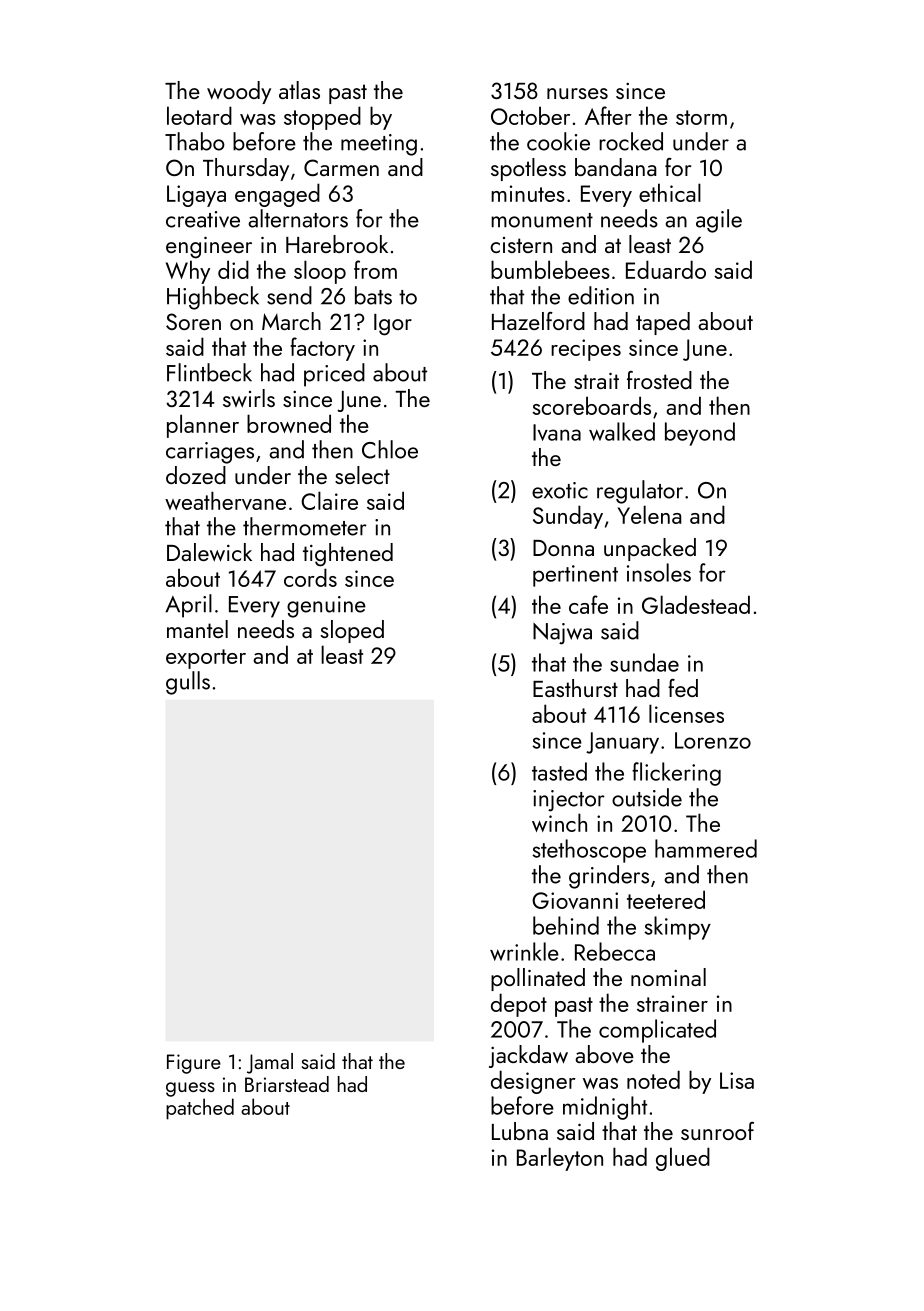 The image size is (924, 1311). What do you see at coordinates (562, 634) in the screenshot?
I see `Najwa` at bounding box center [562, 634].
